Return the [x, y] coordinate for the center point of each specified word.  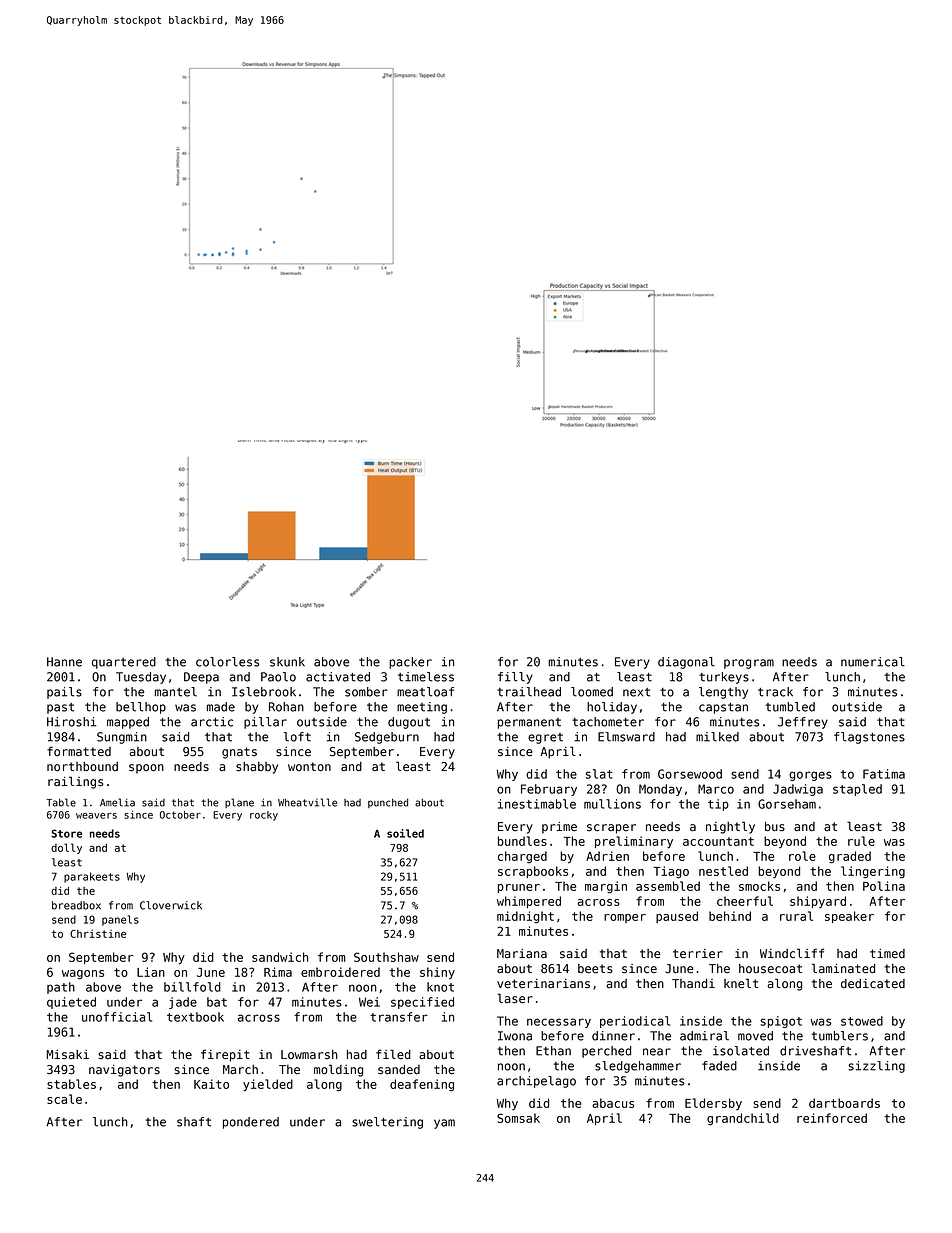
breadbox [76, 905]
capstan [723, 708]
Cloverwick [171, 905]
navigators [124, 1071]
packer [410, 663]
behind [730, 916]
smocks [759, 886]
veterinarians [543, 984]
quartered [124, 663]
